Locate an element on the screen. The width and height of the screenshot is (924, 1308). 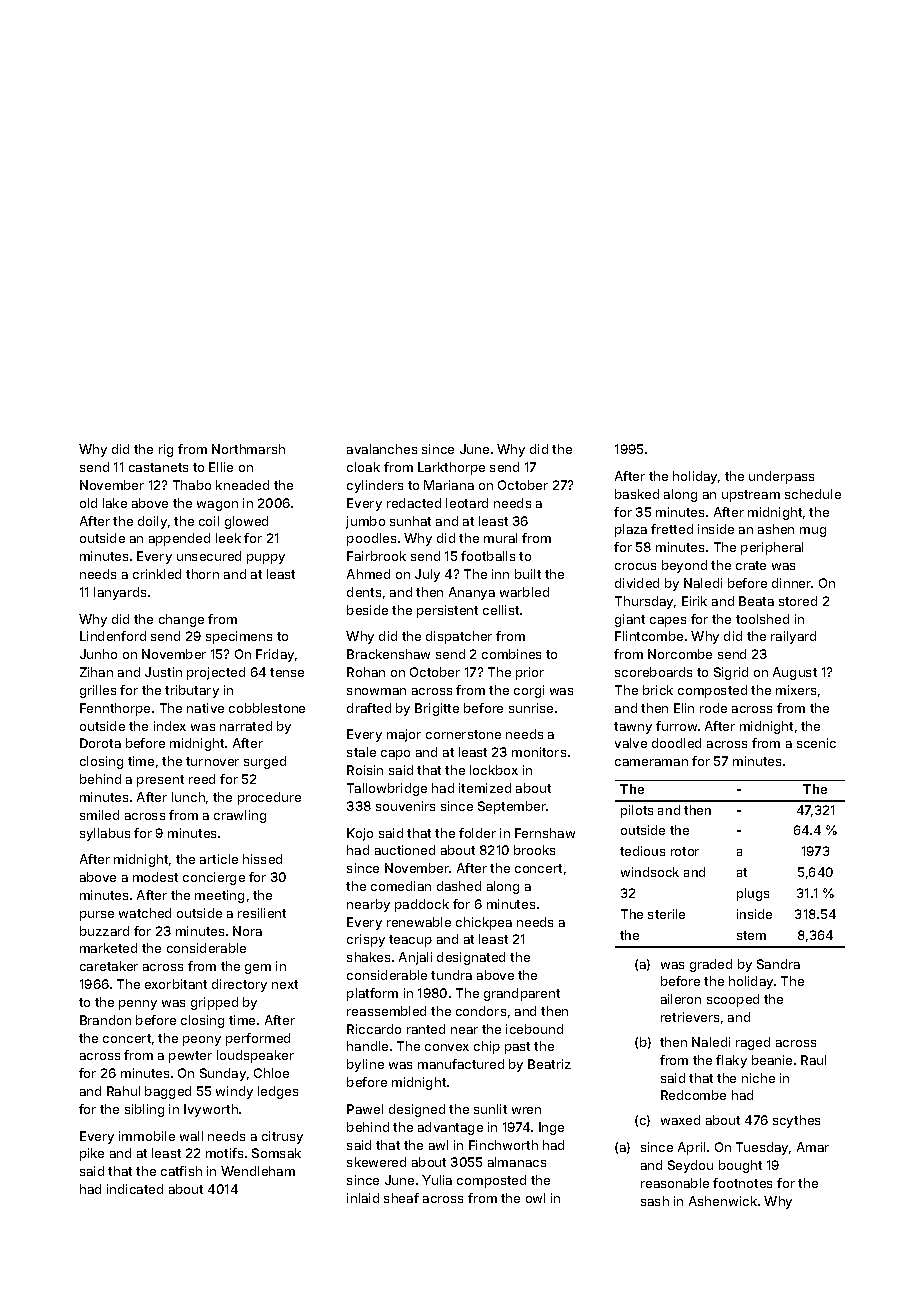
castanets is located at coordinates (158, 467).
